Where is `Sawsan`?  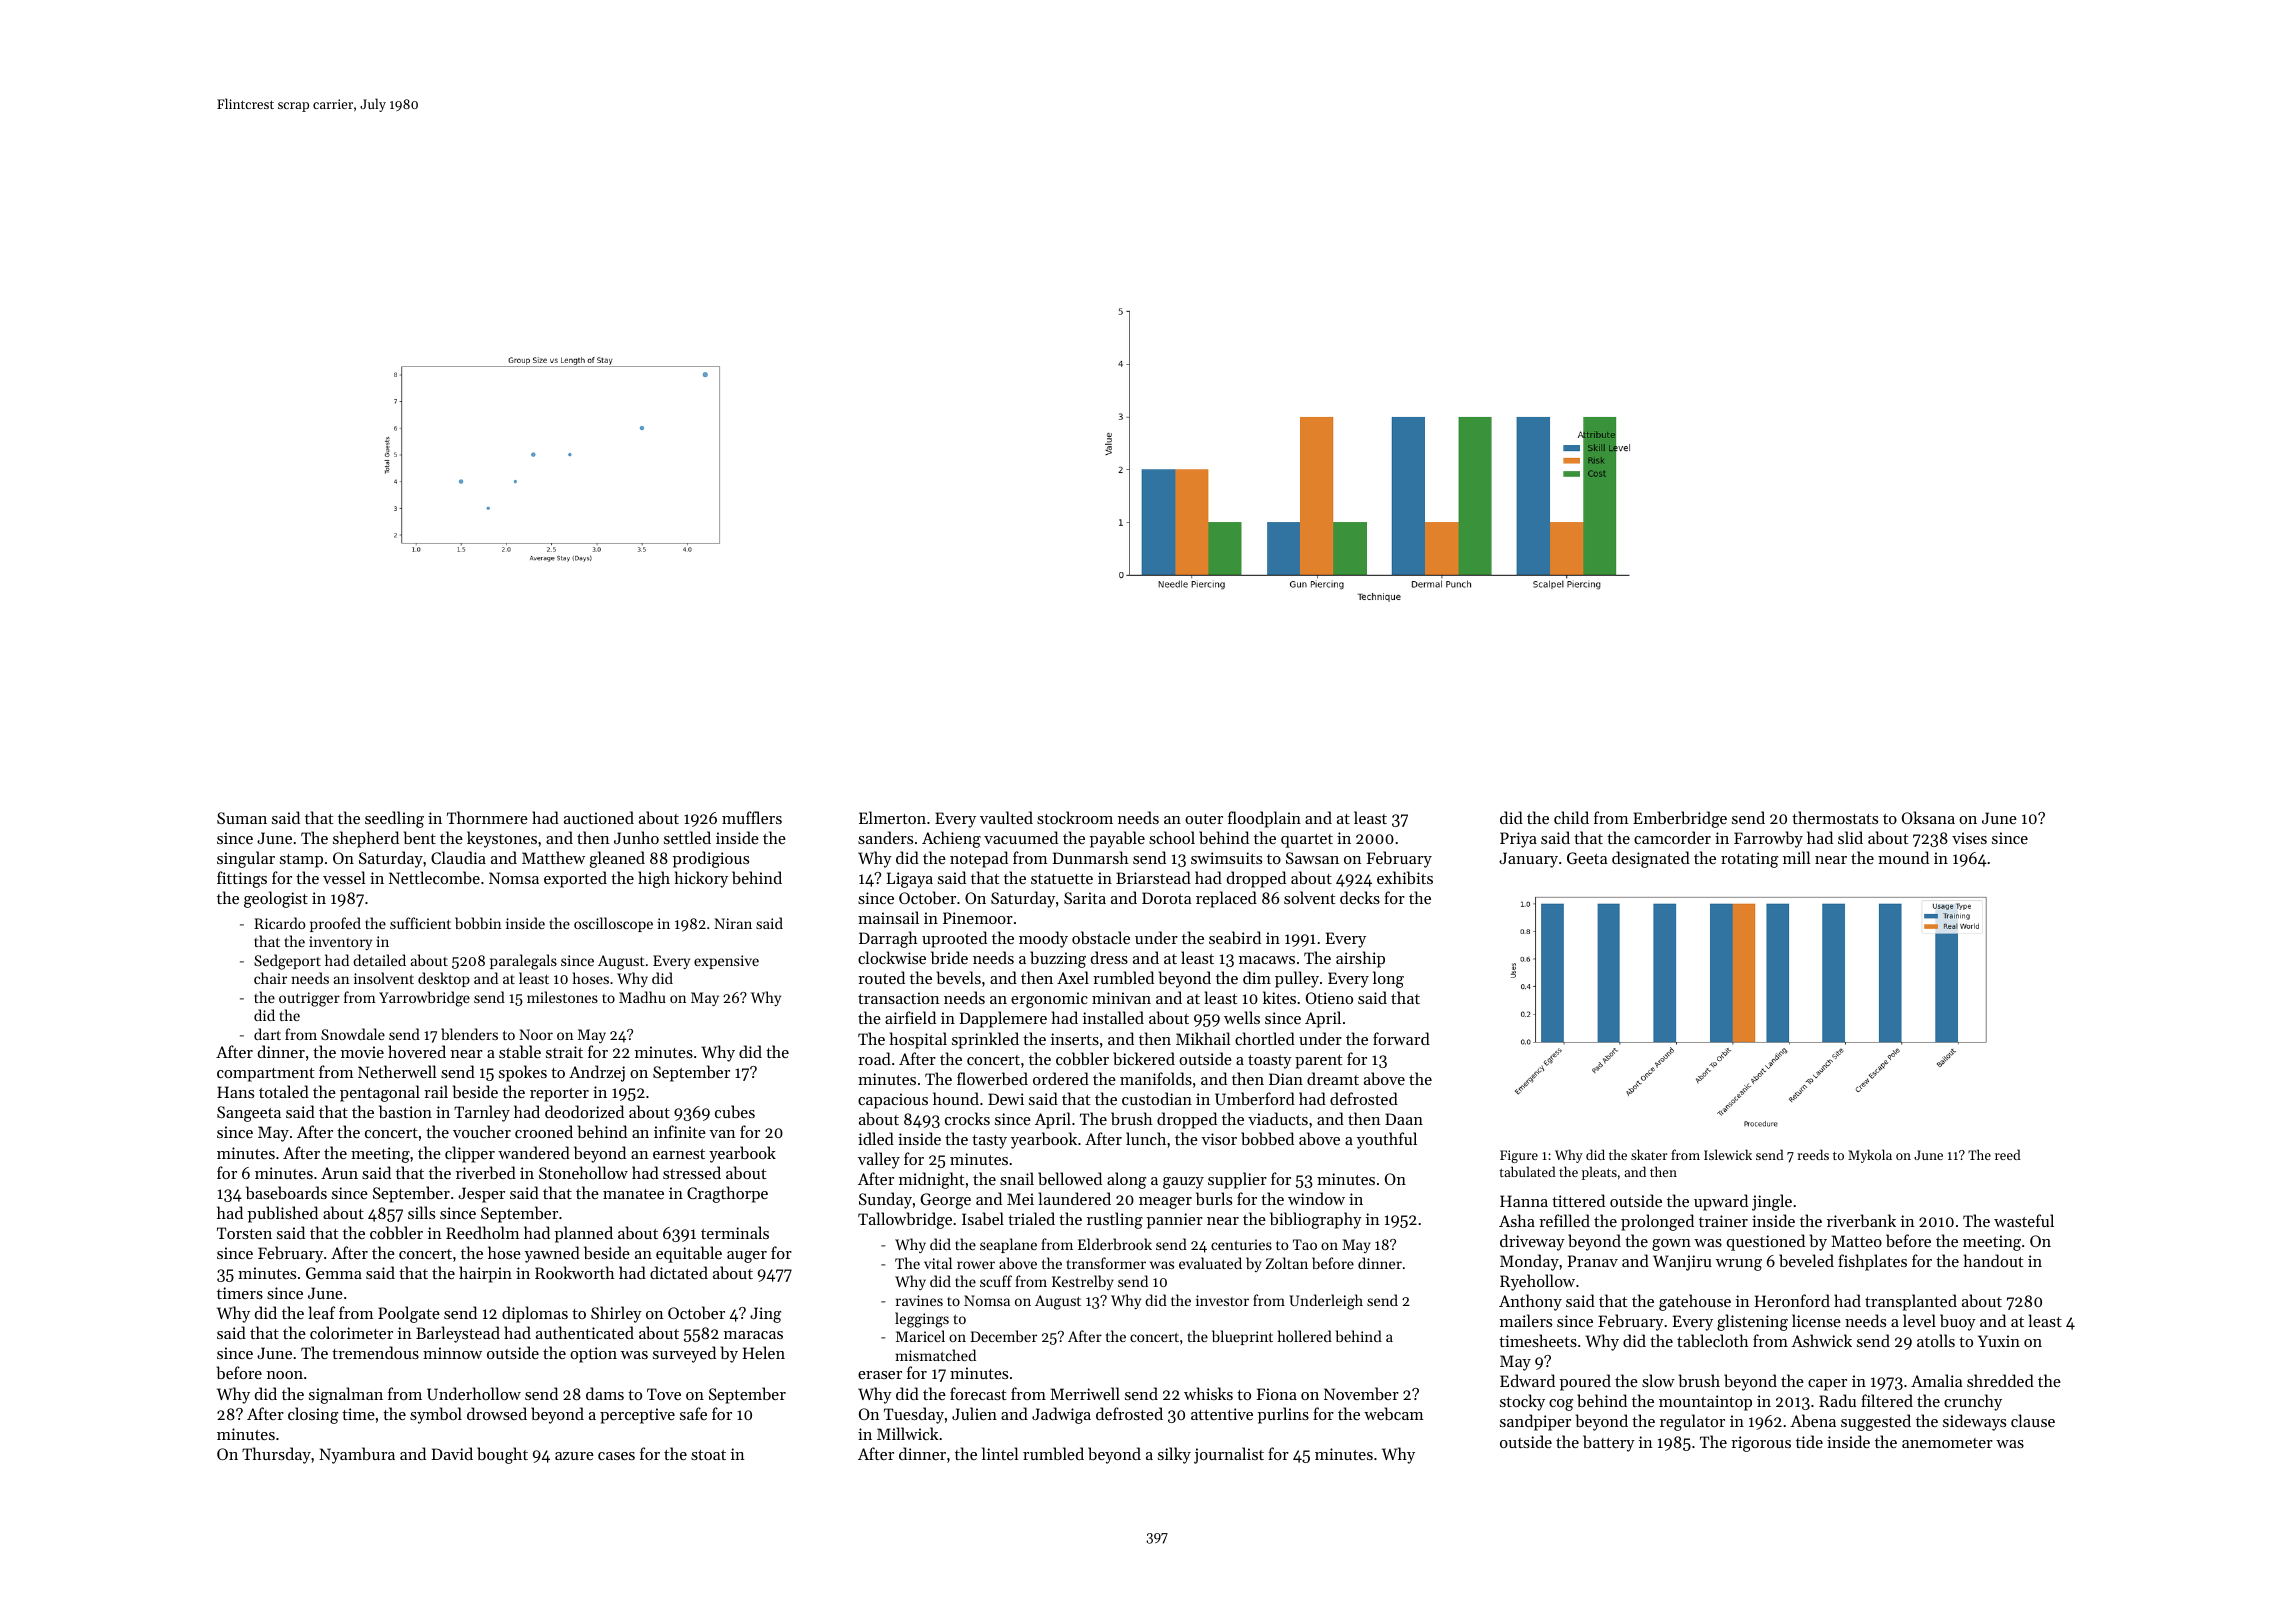 Sawsan is located at coordinates (1312, 858).
